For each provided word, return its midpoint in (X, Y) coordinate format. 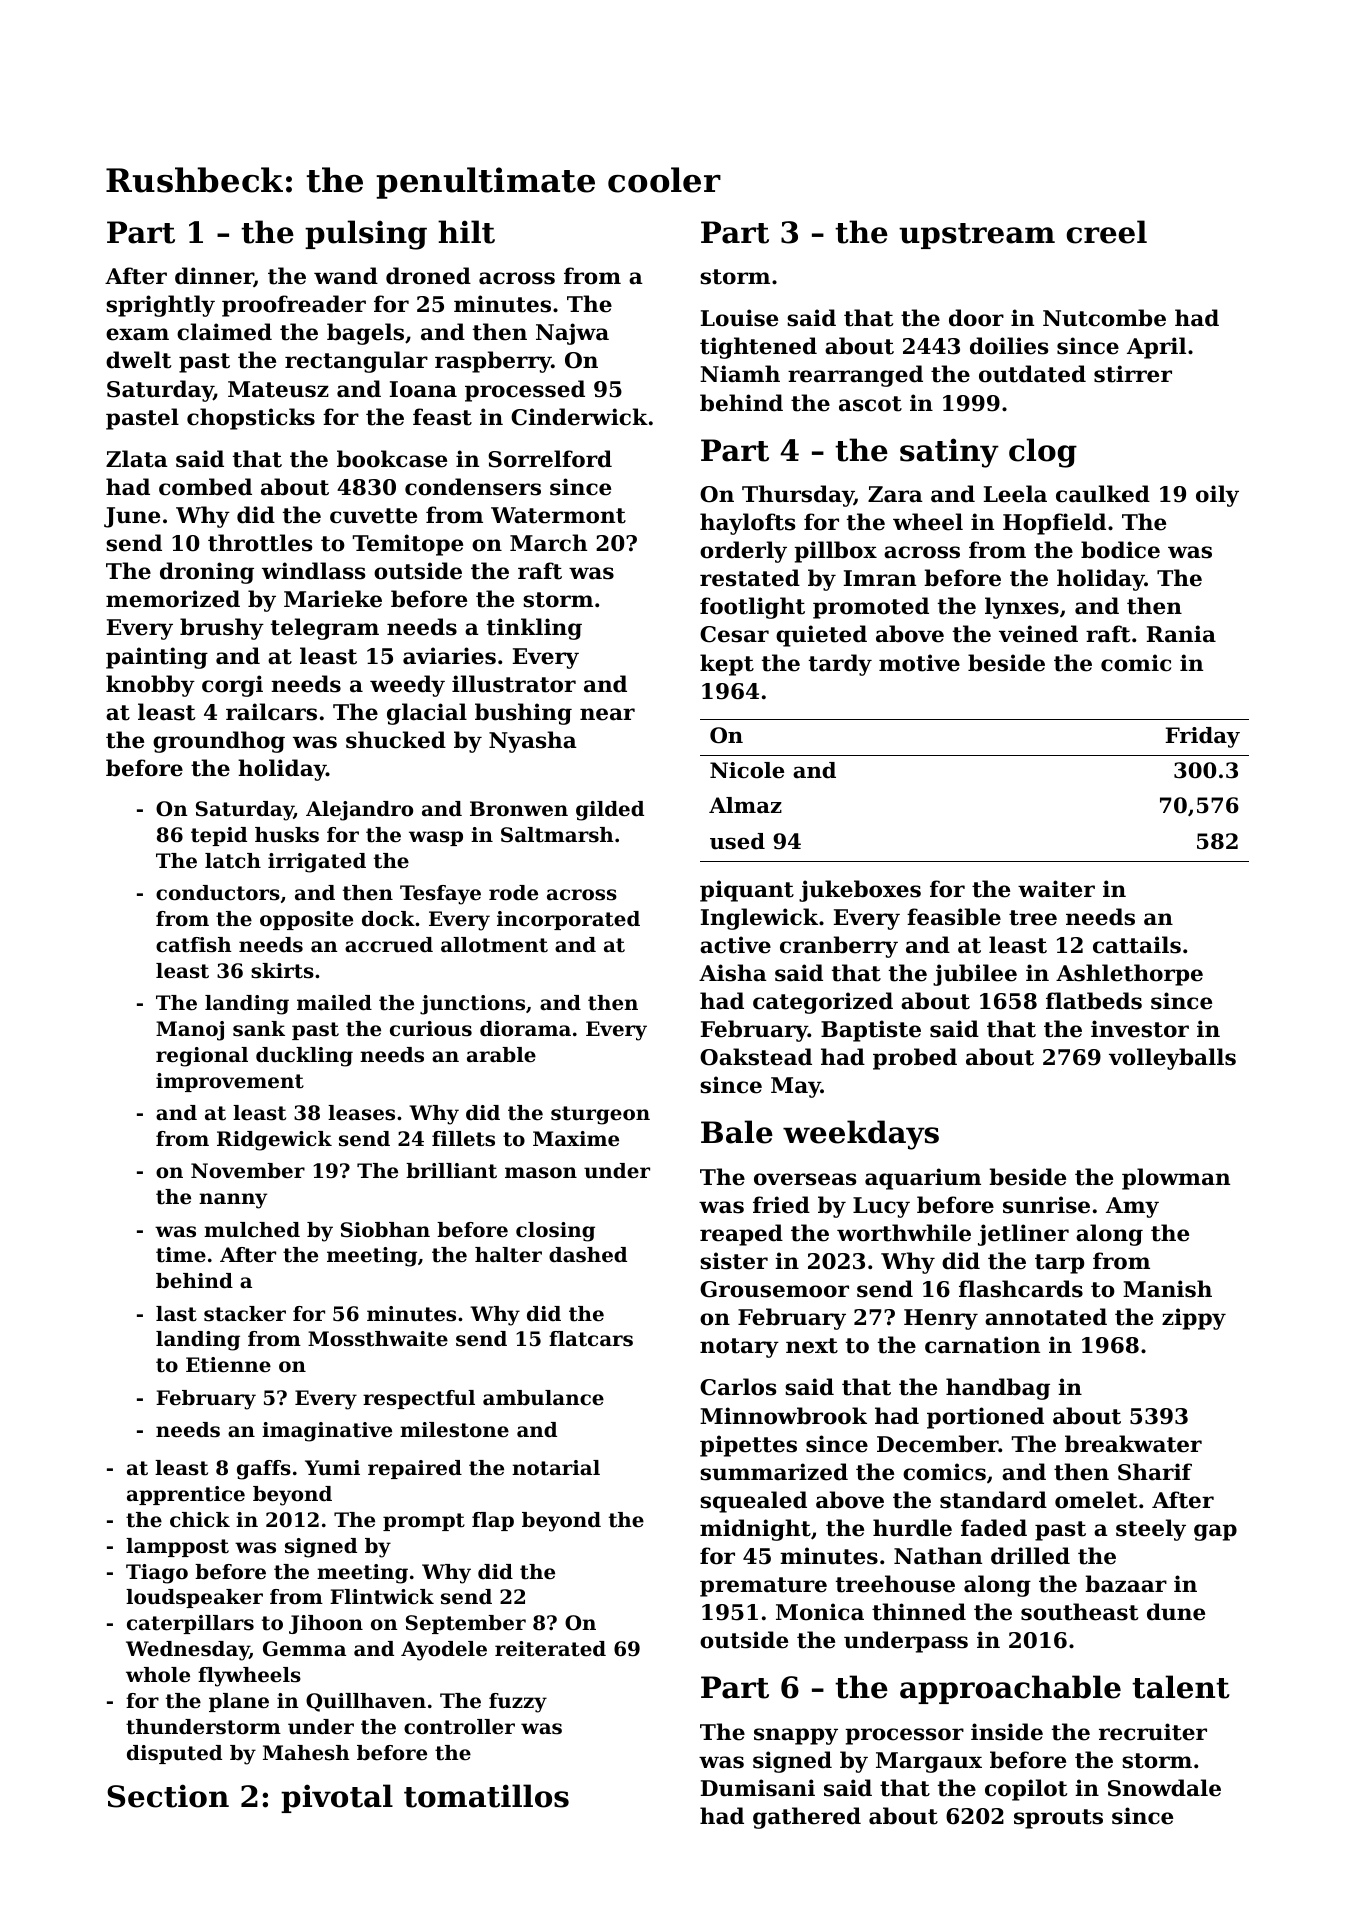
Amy (1132, 1207)
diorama (525, 1029)
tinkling (534, 629)
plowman (1176, 1179)
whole (158, 1675)
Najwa (572, 334)
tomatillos (486, 1796)
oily (1217, 496)
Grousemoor (774, 1289)
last (176, 1314)
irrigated (317, 863)
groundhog (219, 742)
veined (1038, 634)
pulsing (366, 235)
